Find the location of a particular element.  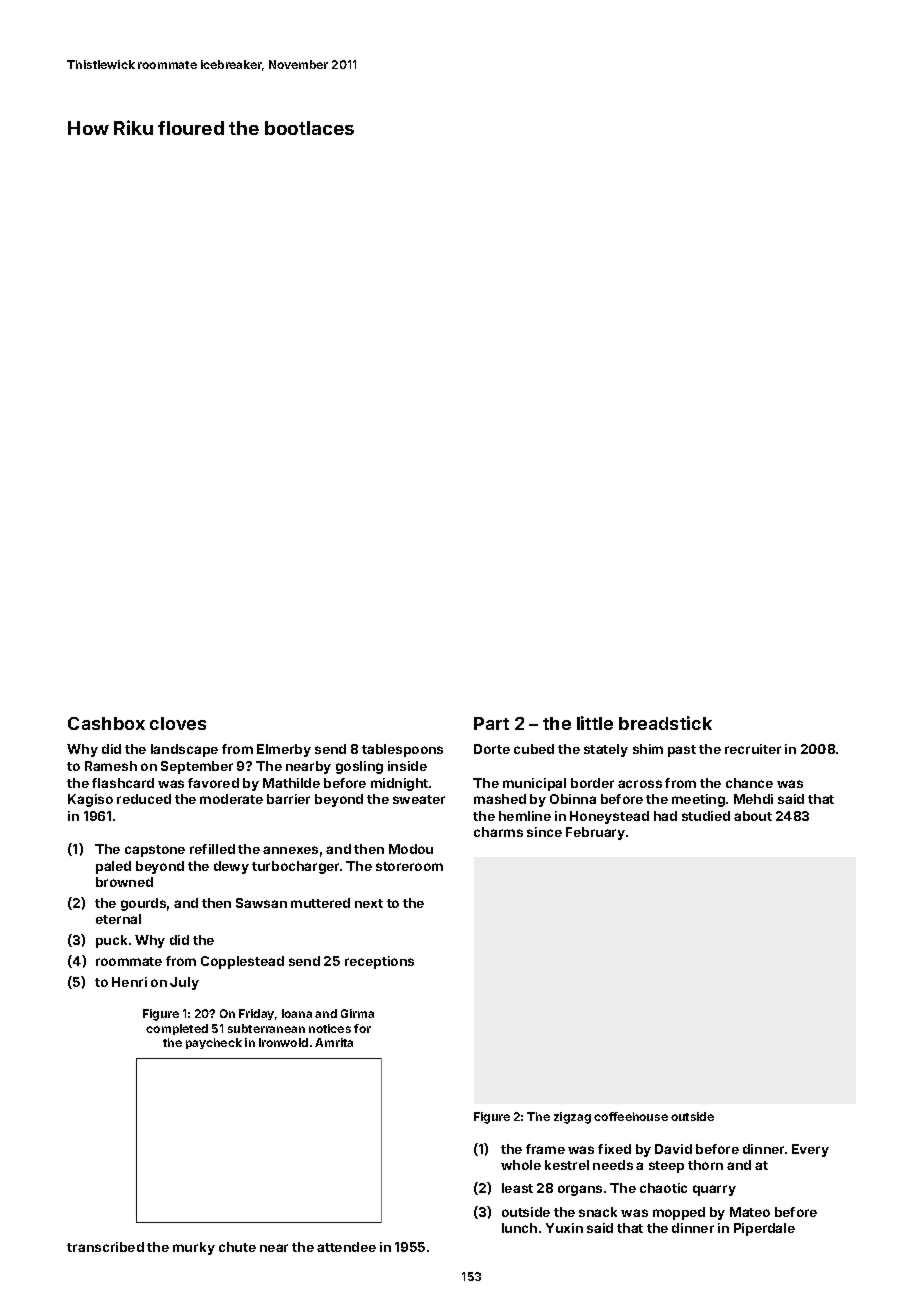

next is located at coordinates (369, 903).
